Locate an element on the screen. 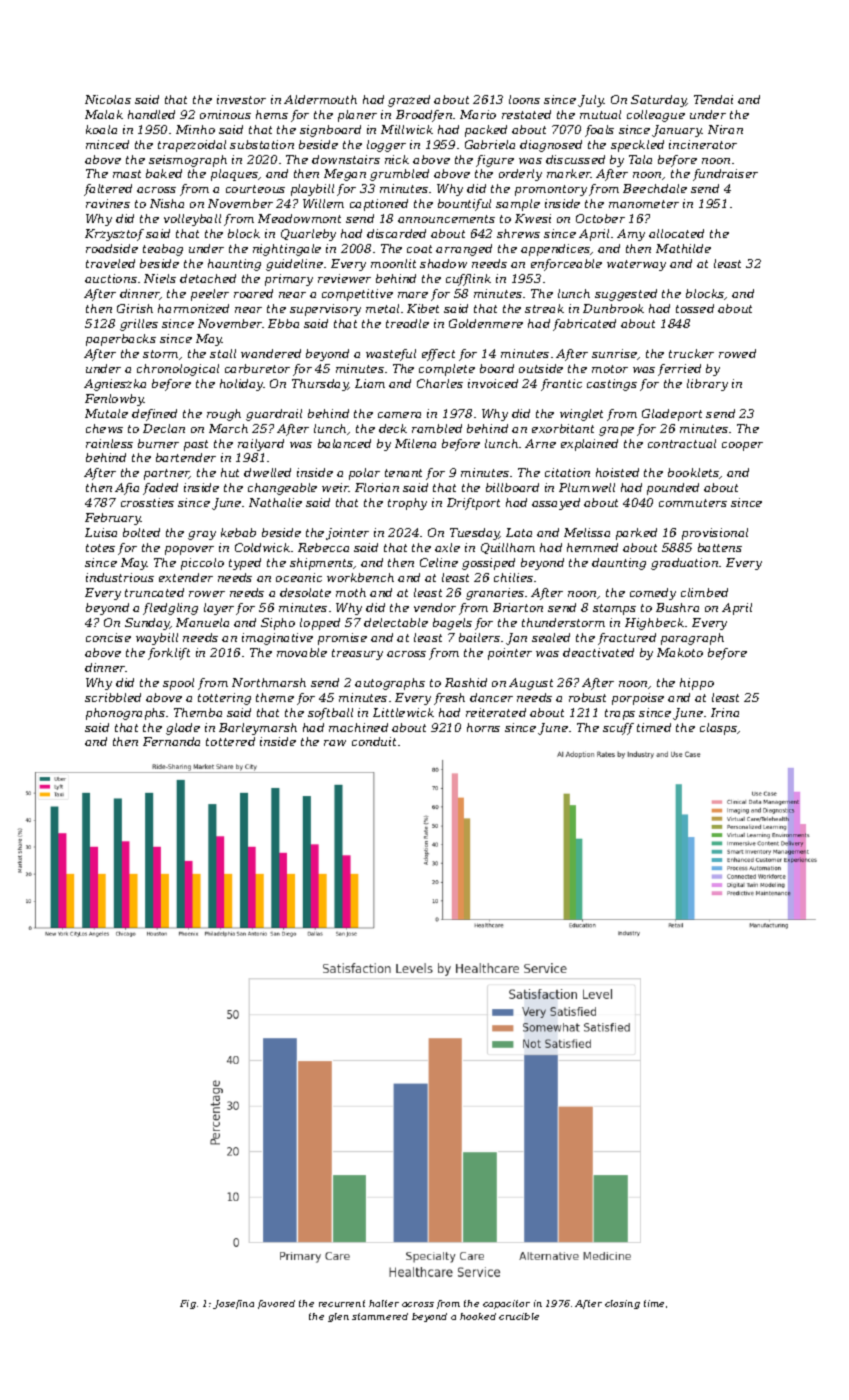 Image resolution: width=849 pixels, height=1400 pixels. Fernanda is located at coordinates (171, 741).
